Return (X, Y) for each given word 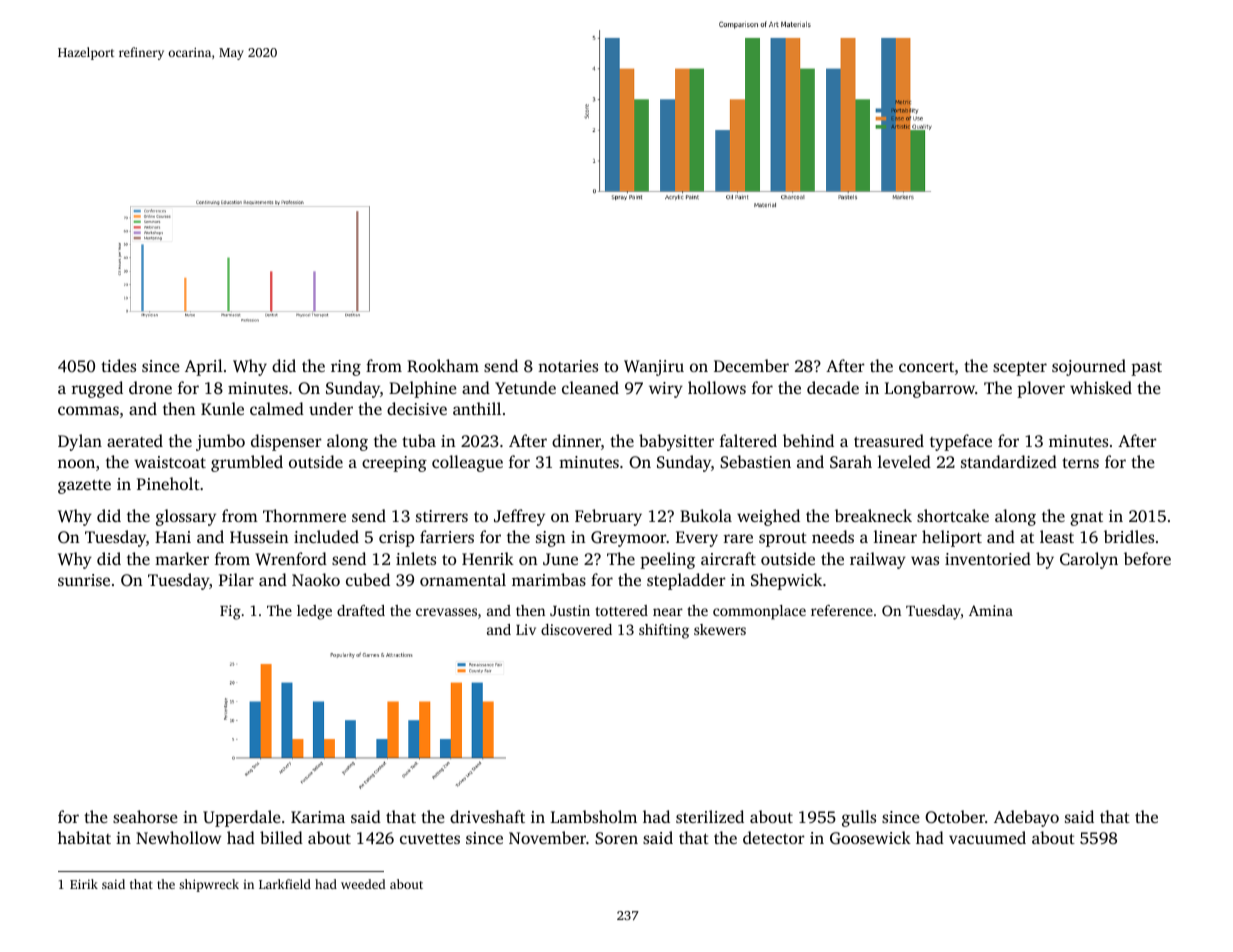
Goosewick (870, 837)
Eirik (84, 884)
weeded (363, 884)
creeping (394, 464)
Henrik (488, 558)
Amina (991, 610)
